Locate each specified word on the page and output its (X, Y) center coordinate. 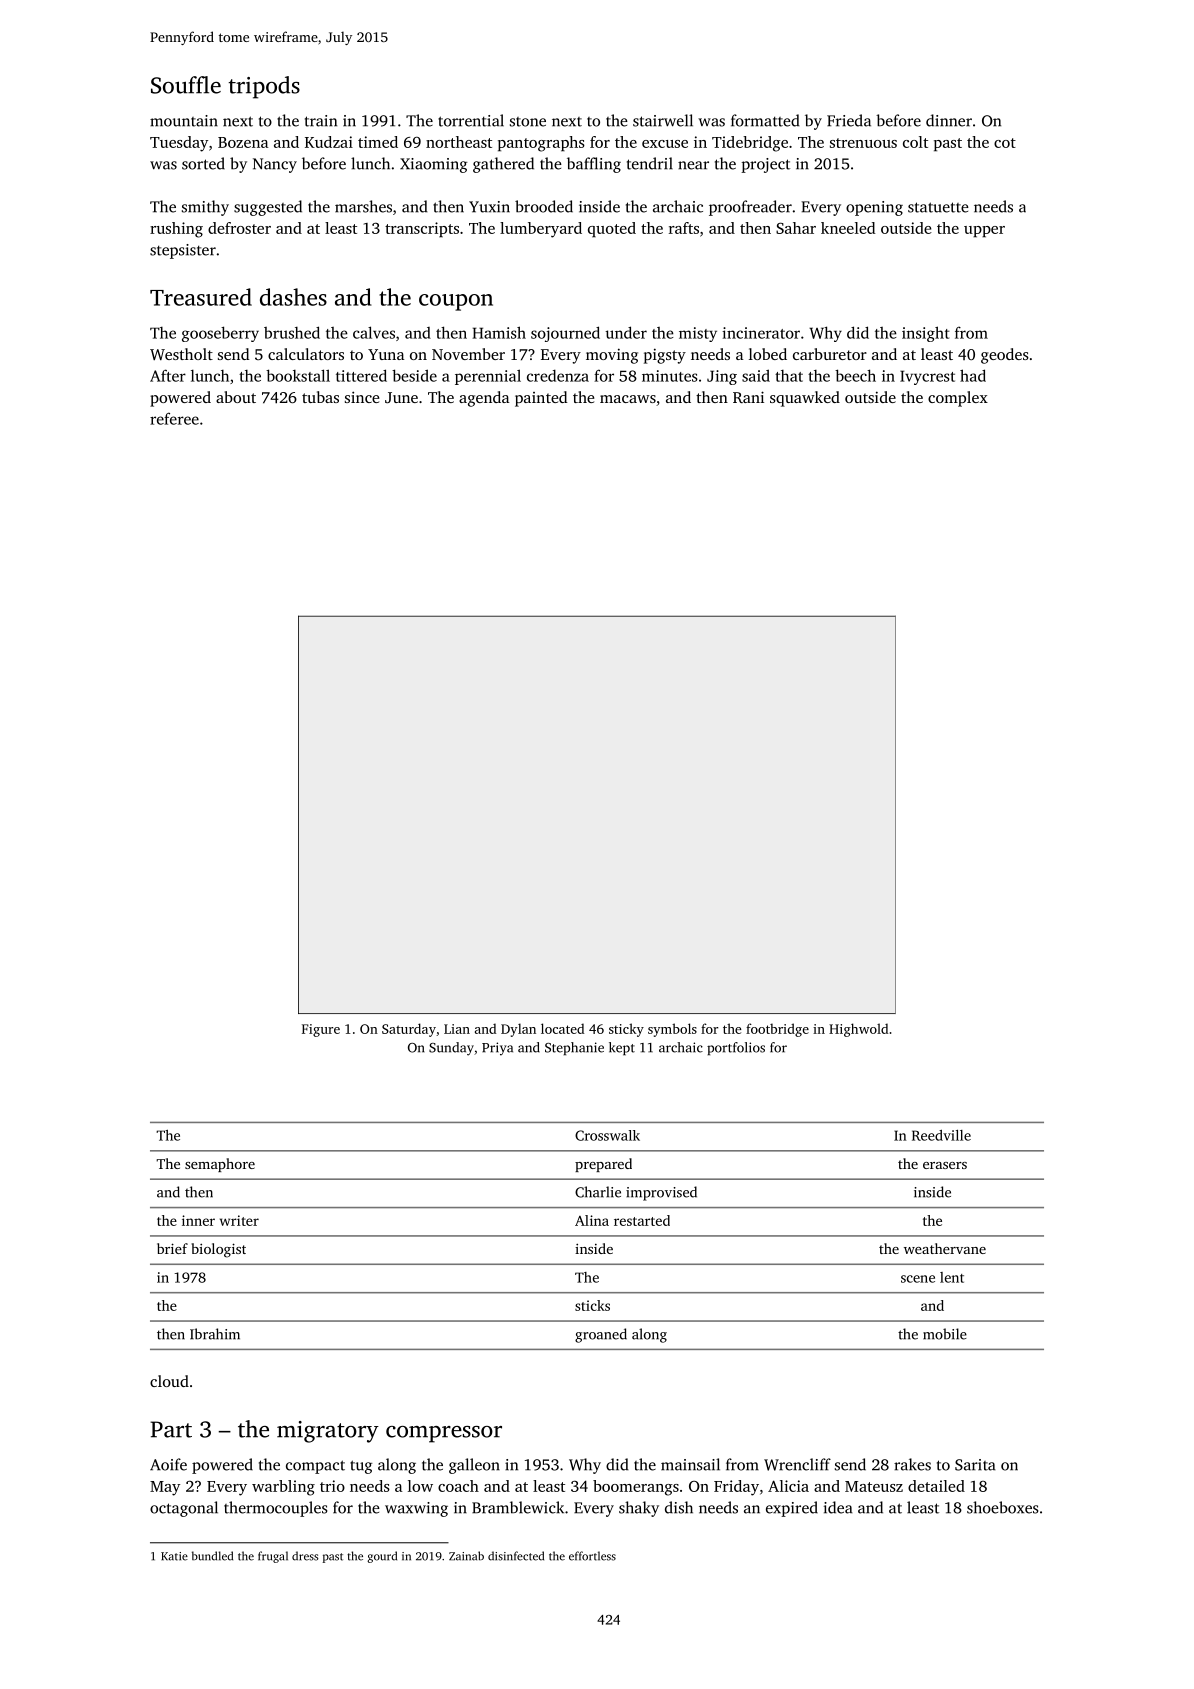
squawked (805, 399)
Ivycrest (927, 377)
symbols (672, 1030)
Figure (321, 1030)
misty (698, 334)
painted (541, 399)
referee (174, 418)
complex (958, 399)
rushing (176, 230)
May (165, 1488)
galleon (474, 1466)
